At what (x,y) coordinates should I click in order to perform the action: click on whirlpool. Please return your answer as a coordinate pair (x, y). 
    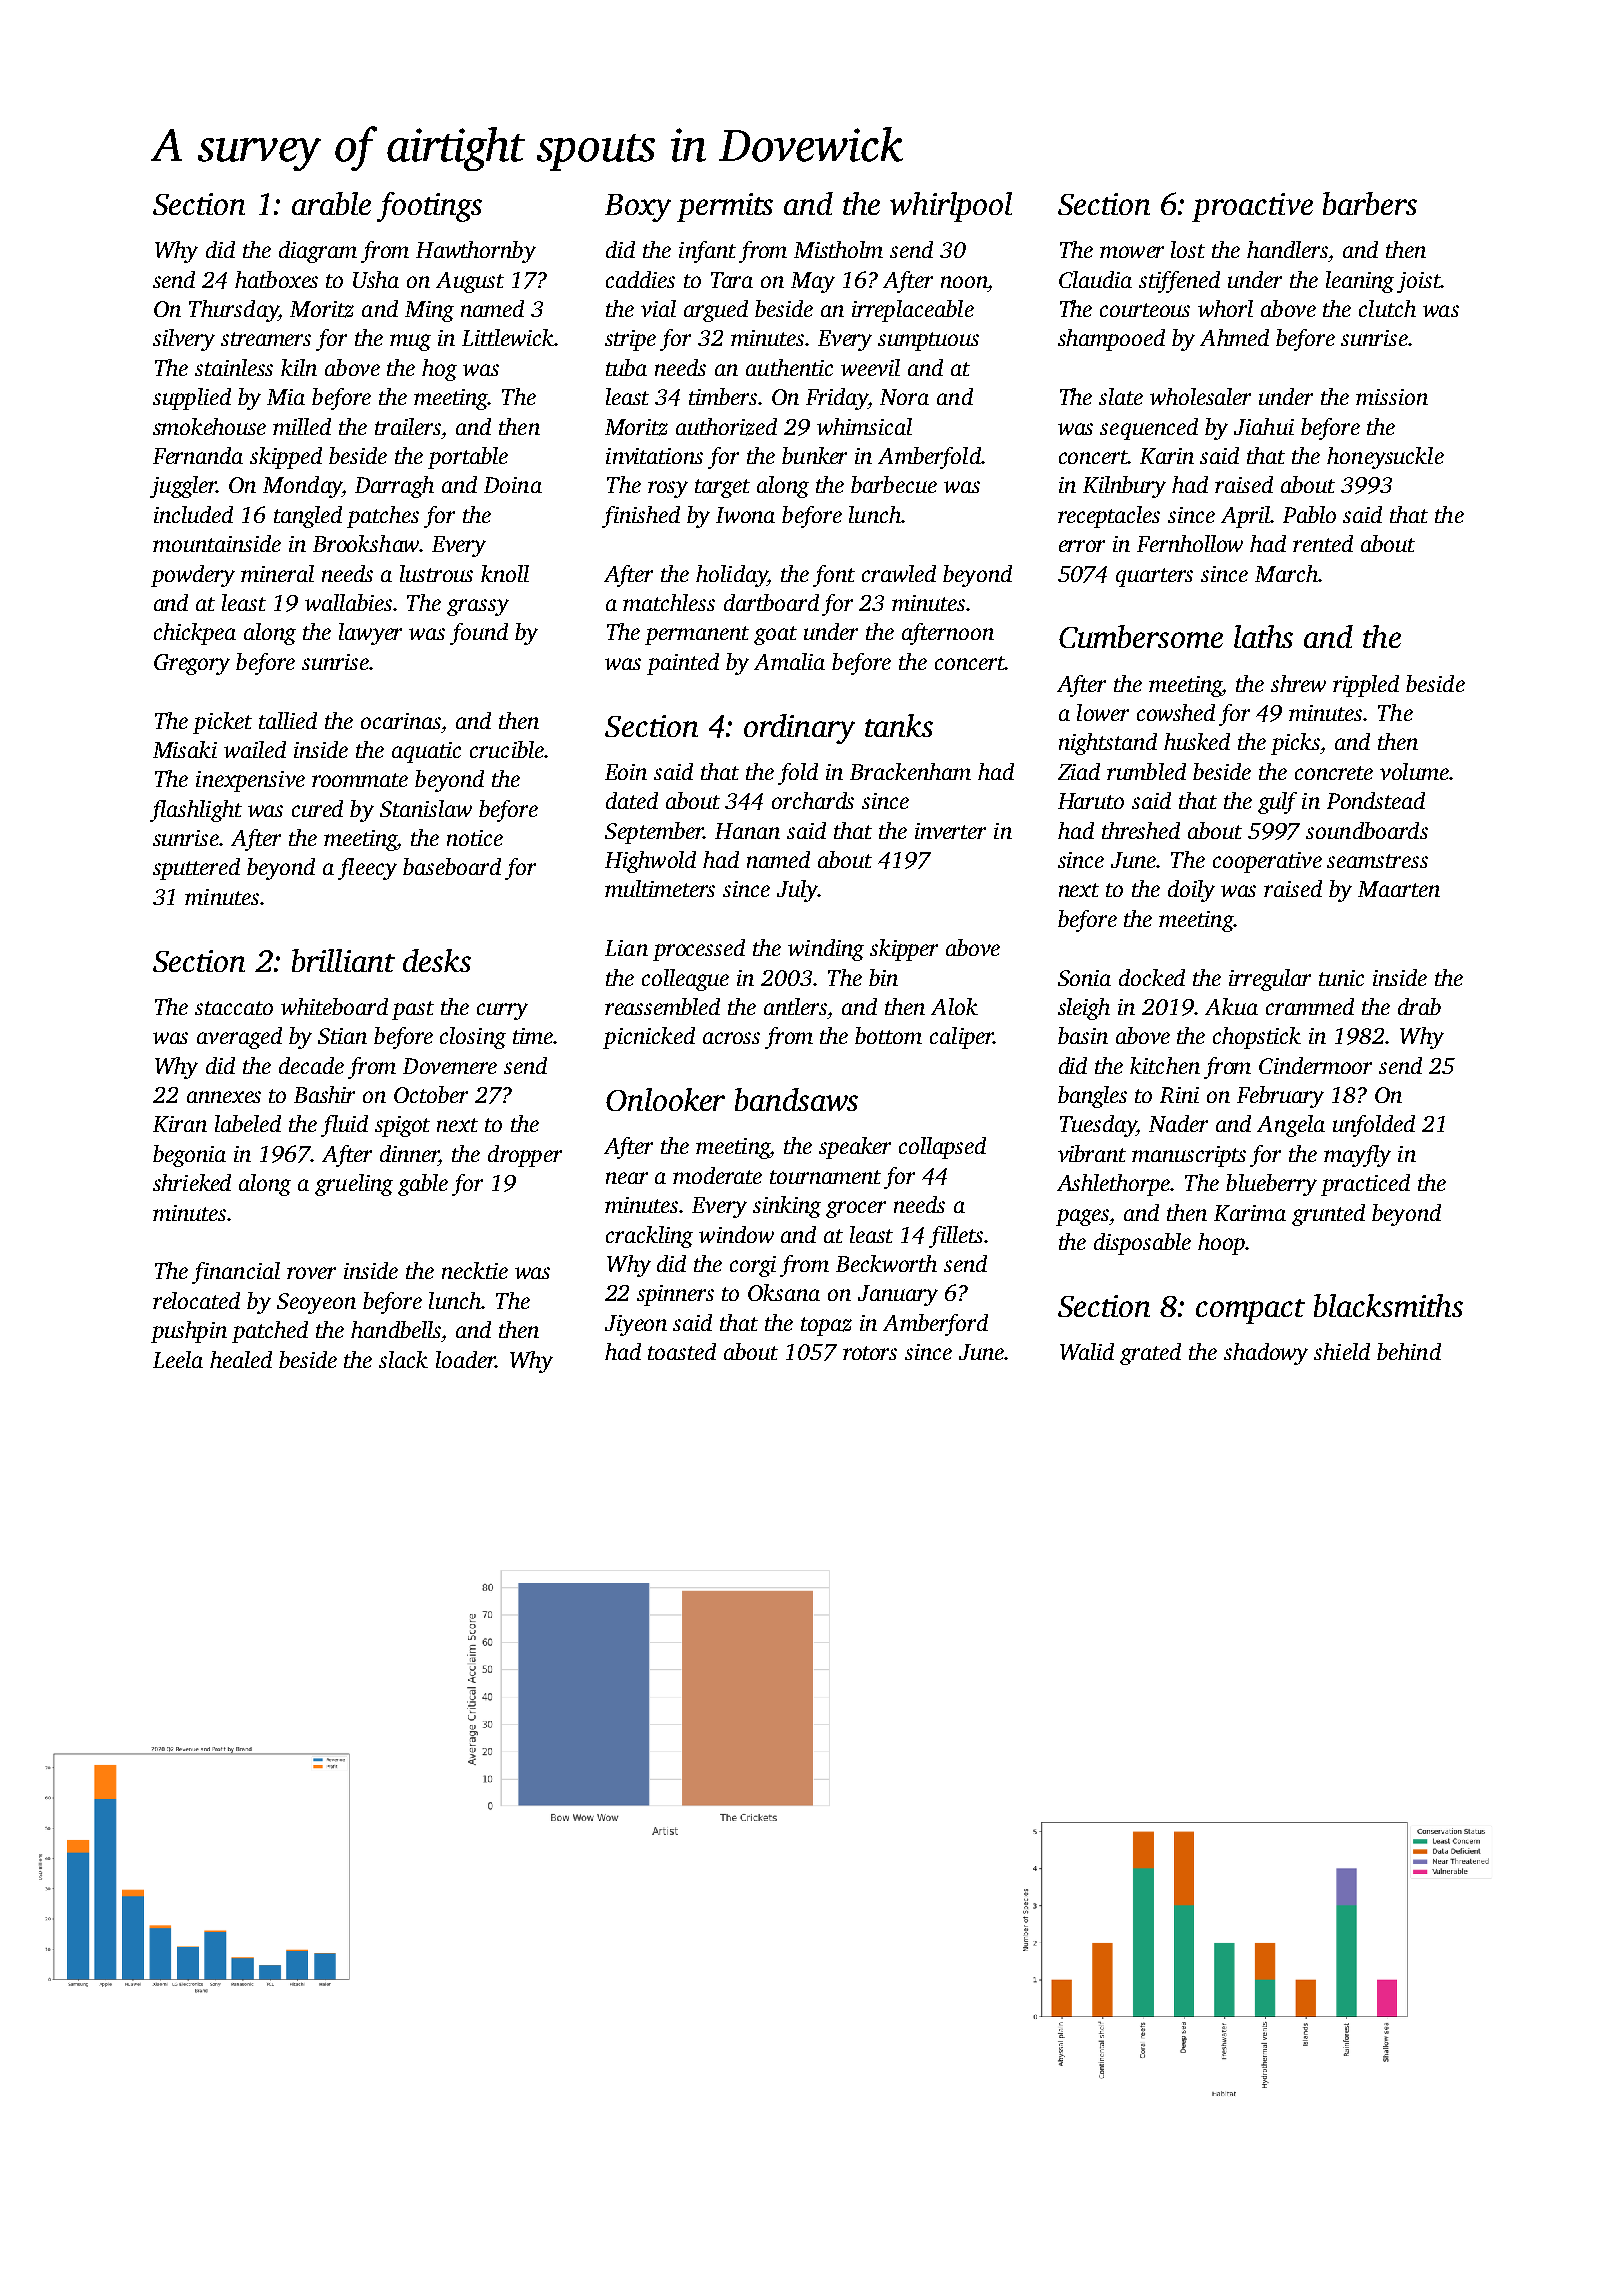
    Looking at the image, I should click on (951, 207).
